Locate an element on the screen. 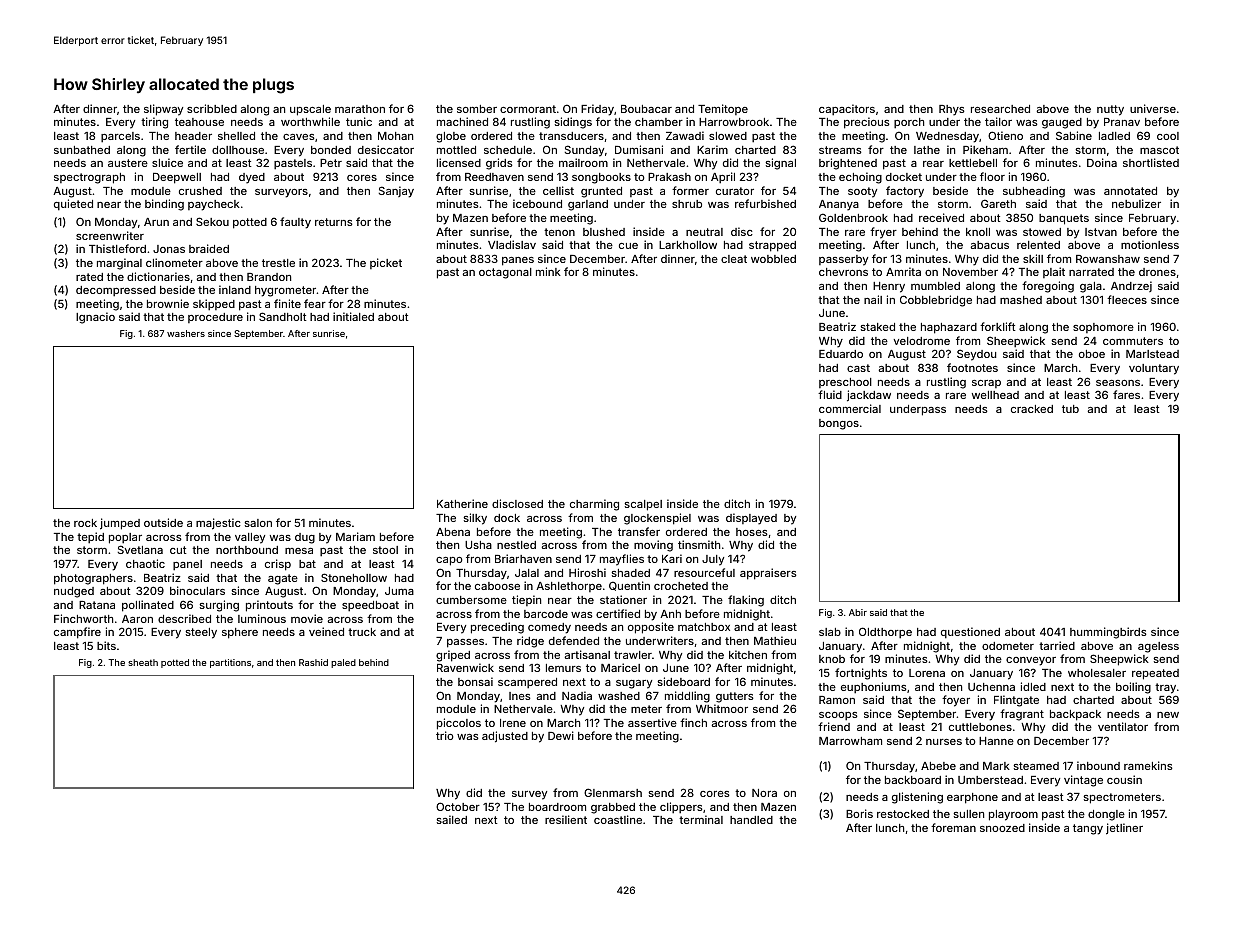 The width and height of the screenshot is (1233, 952). cue is located at coordinates (628, 246).
